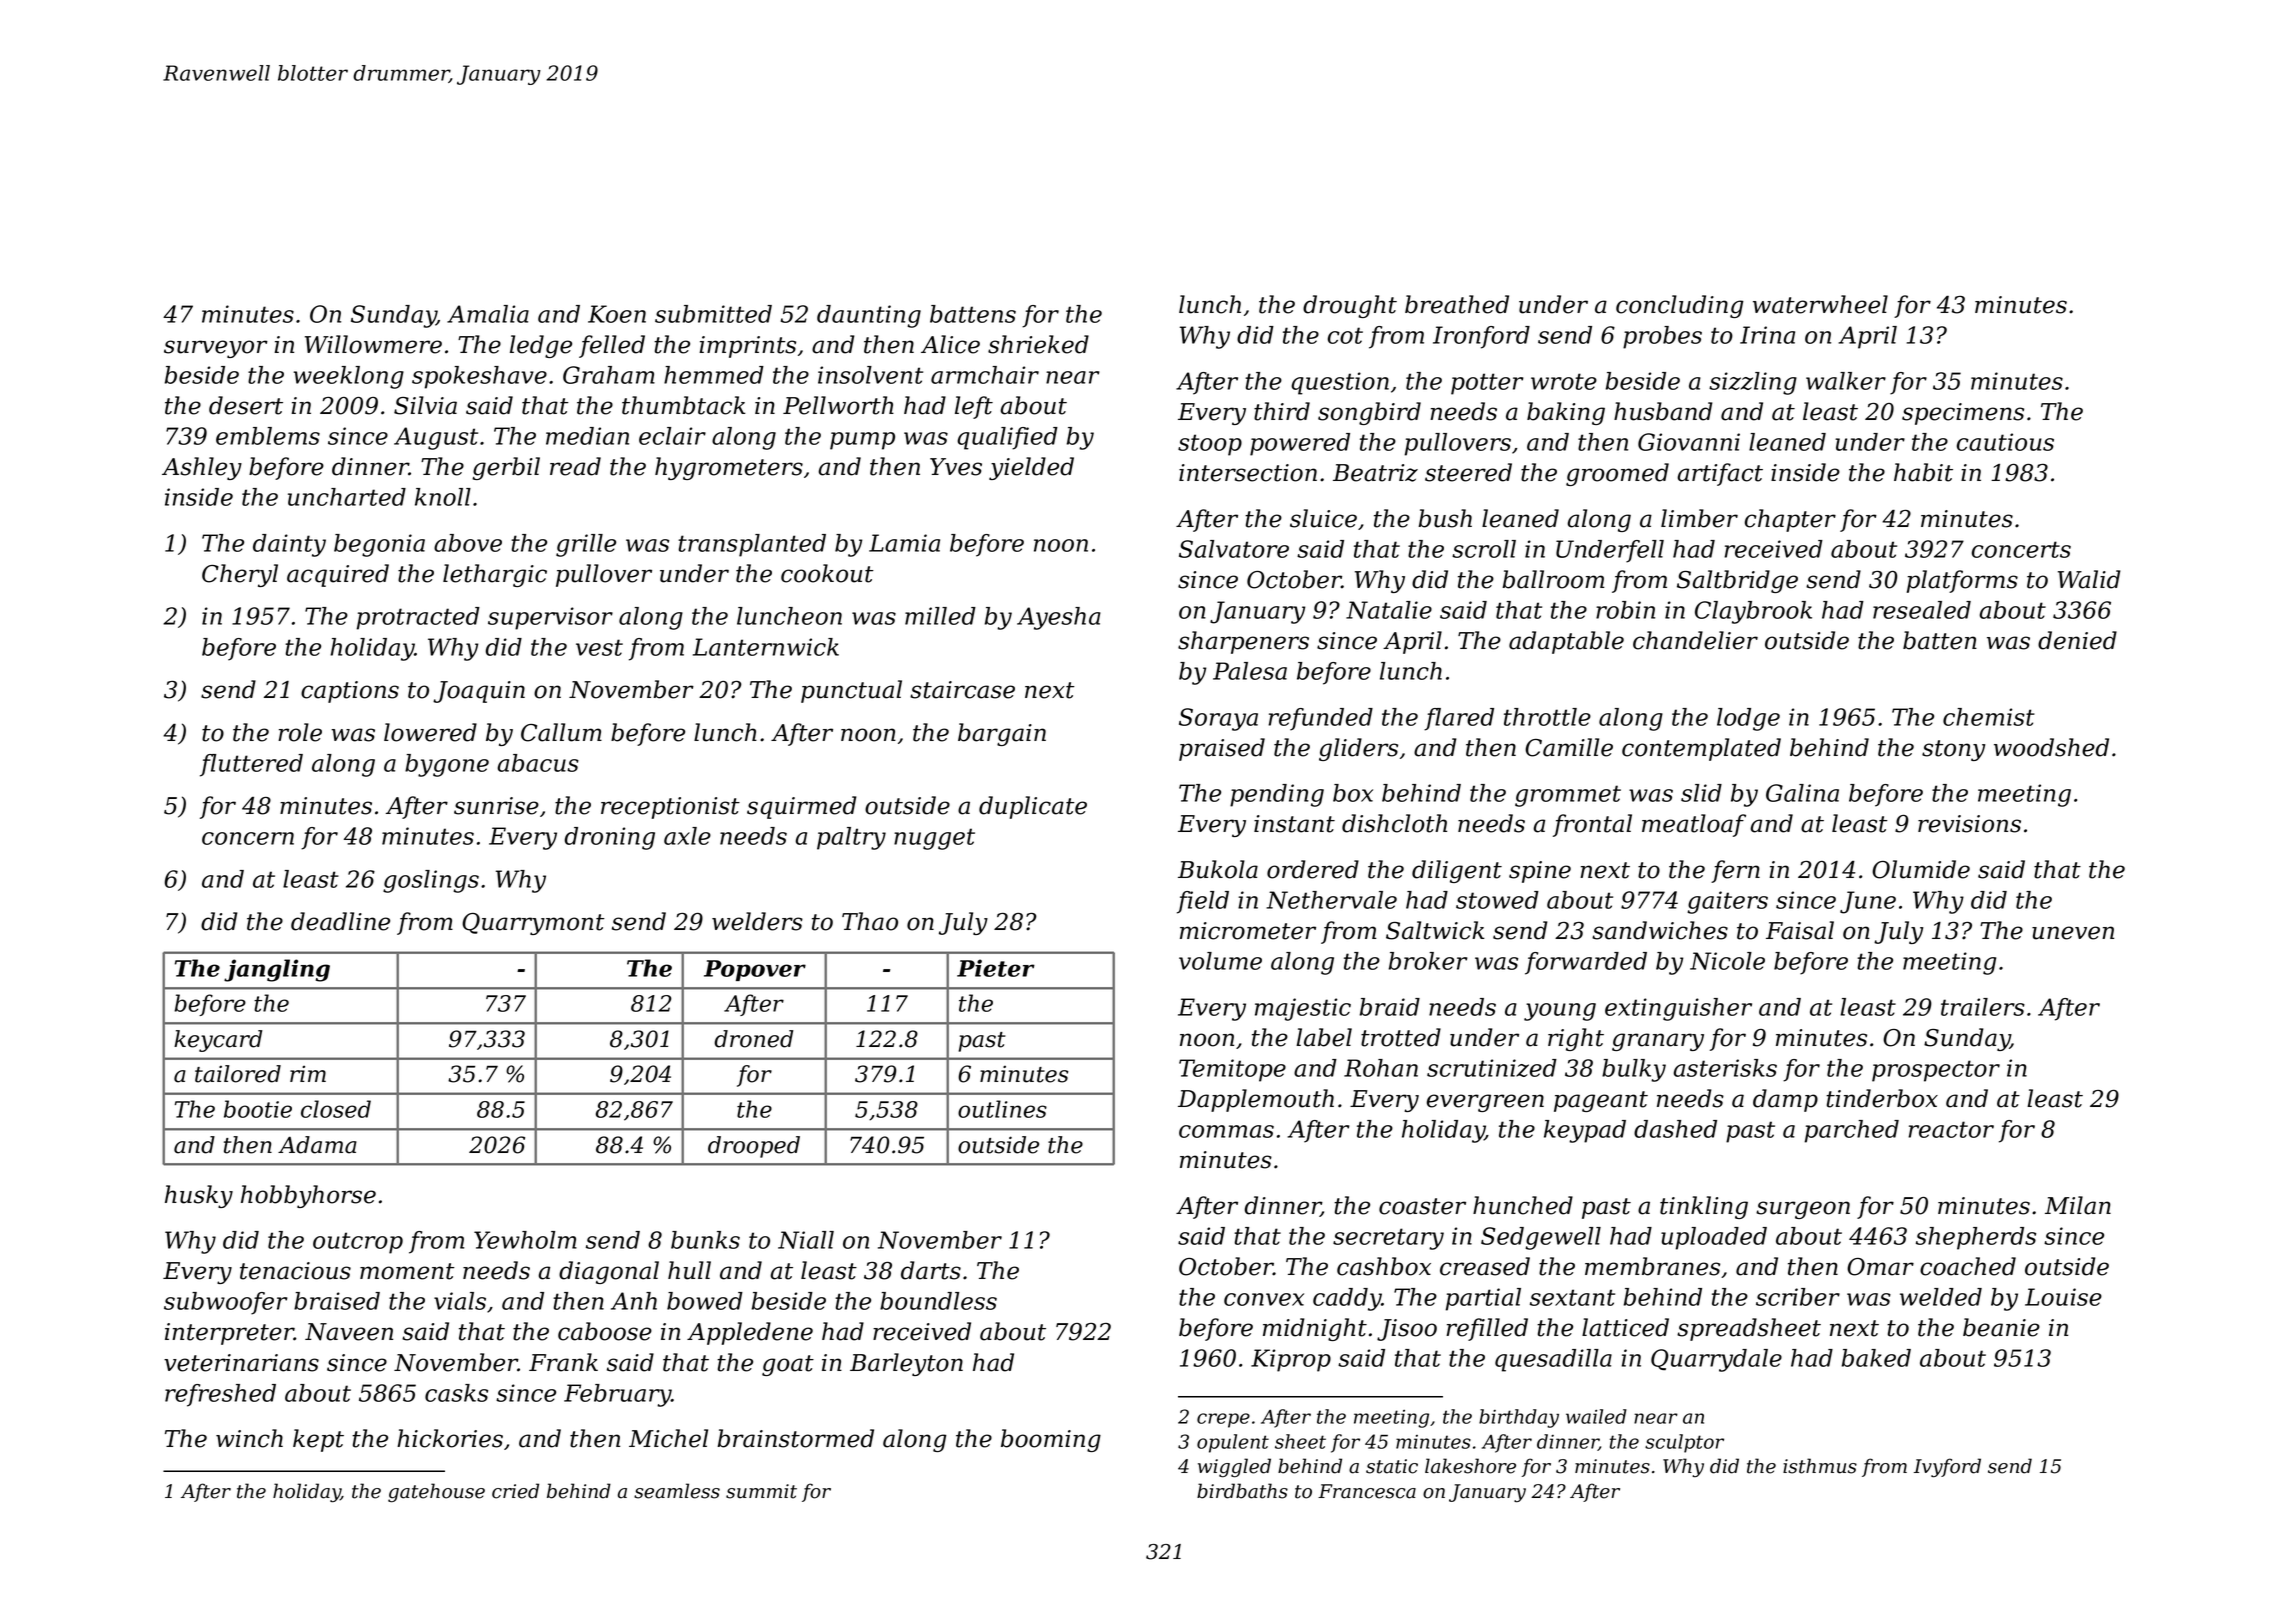 This page has height=1620, width=2292. What do you see at coordinates (1846, 381) in the page?
I see `walker` at bounding box center [1846, 381].
